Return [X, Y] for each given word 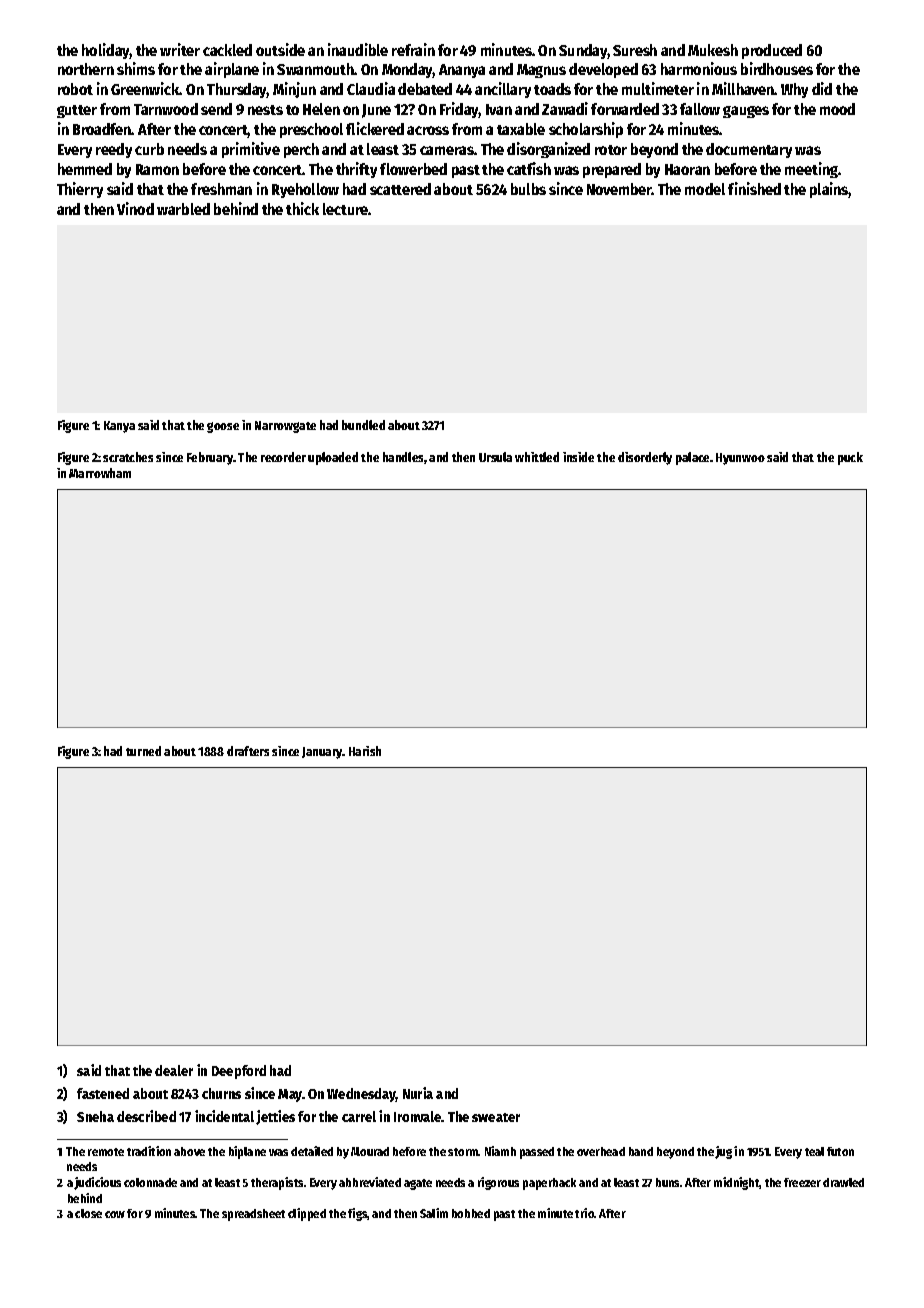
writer [180, 49]
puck [850, 458]
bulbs [528, 189]
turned [143, 751]
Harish [365, 751]
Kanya [119, 427]
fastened [103, 1093]
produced [772, 51]
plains [829, 190]
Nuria [418, 1093]
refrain [413, 49]
